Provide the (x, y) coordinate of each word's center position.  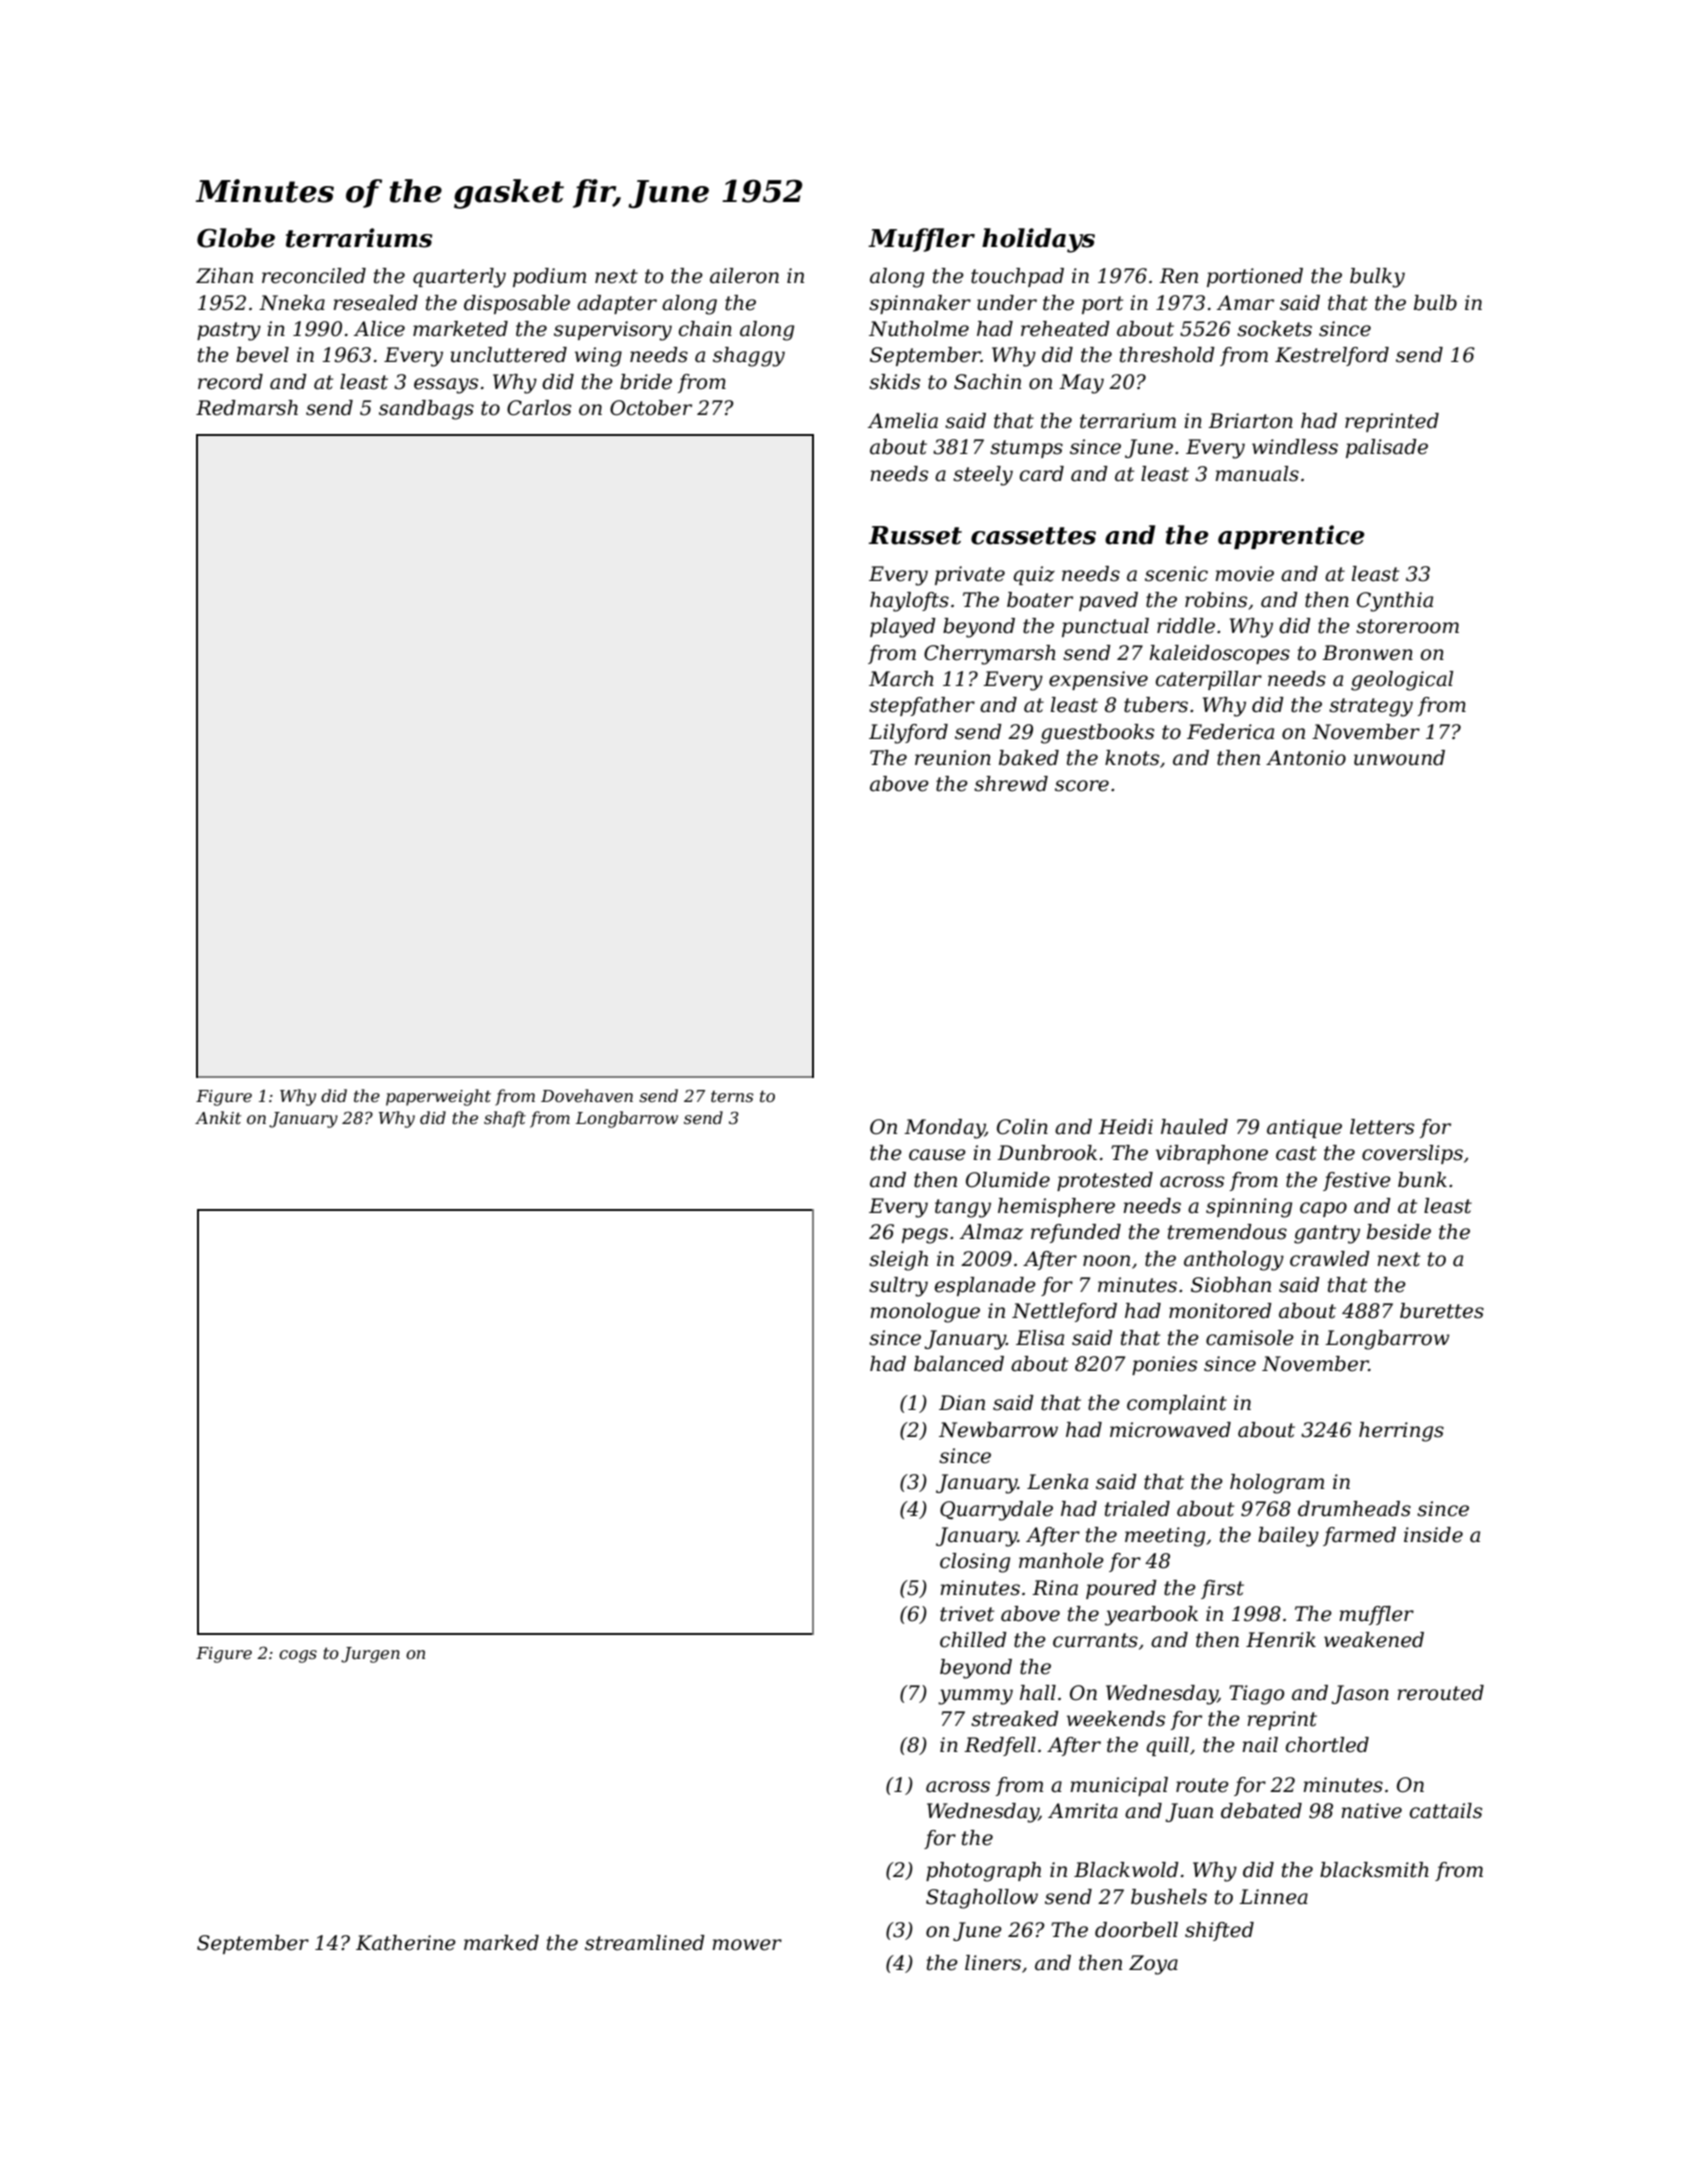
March (901, 679)
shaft (505, 1119)
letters (1382, 1127)
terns (732, 1096)
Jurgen (370, 1655)
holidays (1038, 240)
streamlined (645, 1943)
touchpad (1017, 277)
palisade (1387, 448)
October (651, 408)
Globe (236, 238)
